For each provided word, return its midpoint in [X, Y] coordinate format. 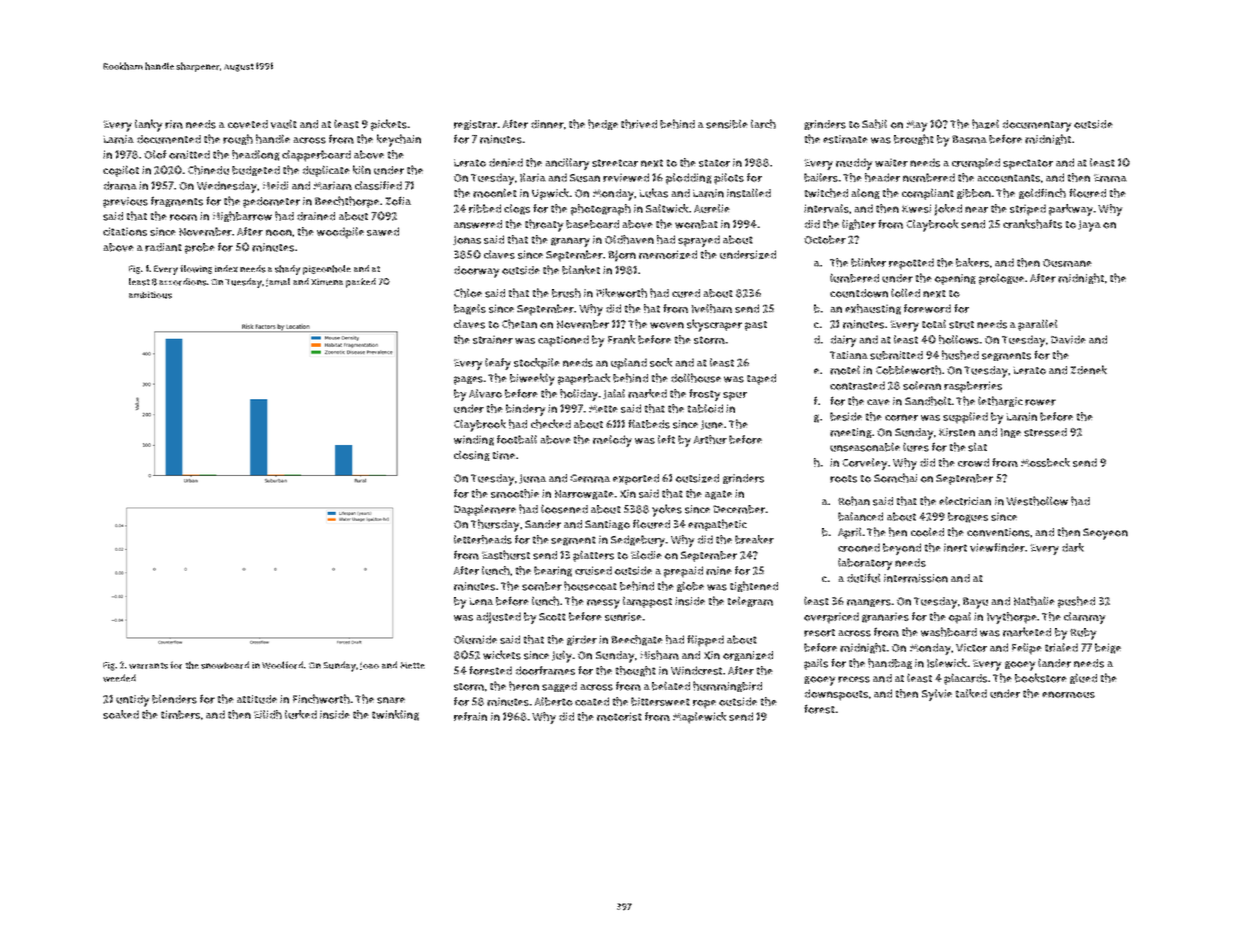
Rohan [854, 501]
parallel [1037, 325]
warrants [148, 666]
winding [474, 440]
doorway [477, 272]
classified [378, 185]
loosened [564, 509]
